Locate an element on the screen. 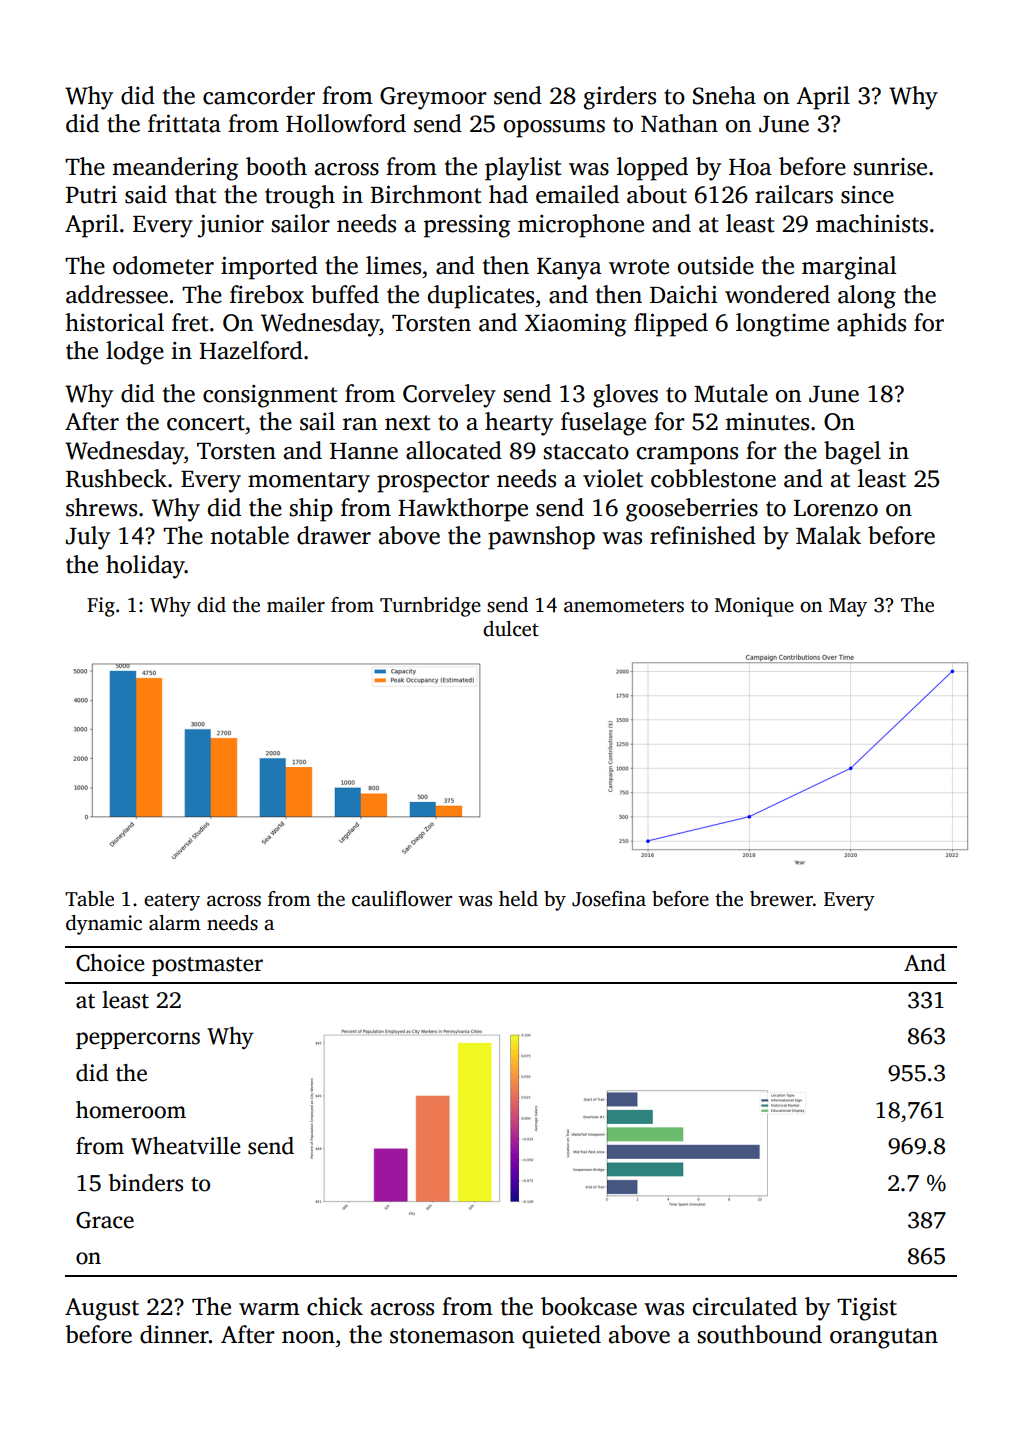 The height and width of the screenshot is (1452, 1022). Grace is located at coordinates (105, 1220).
